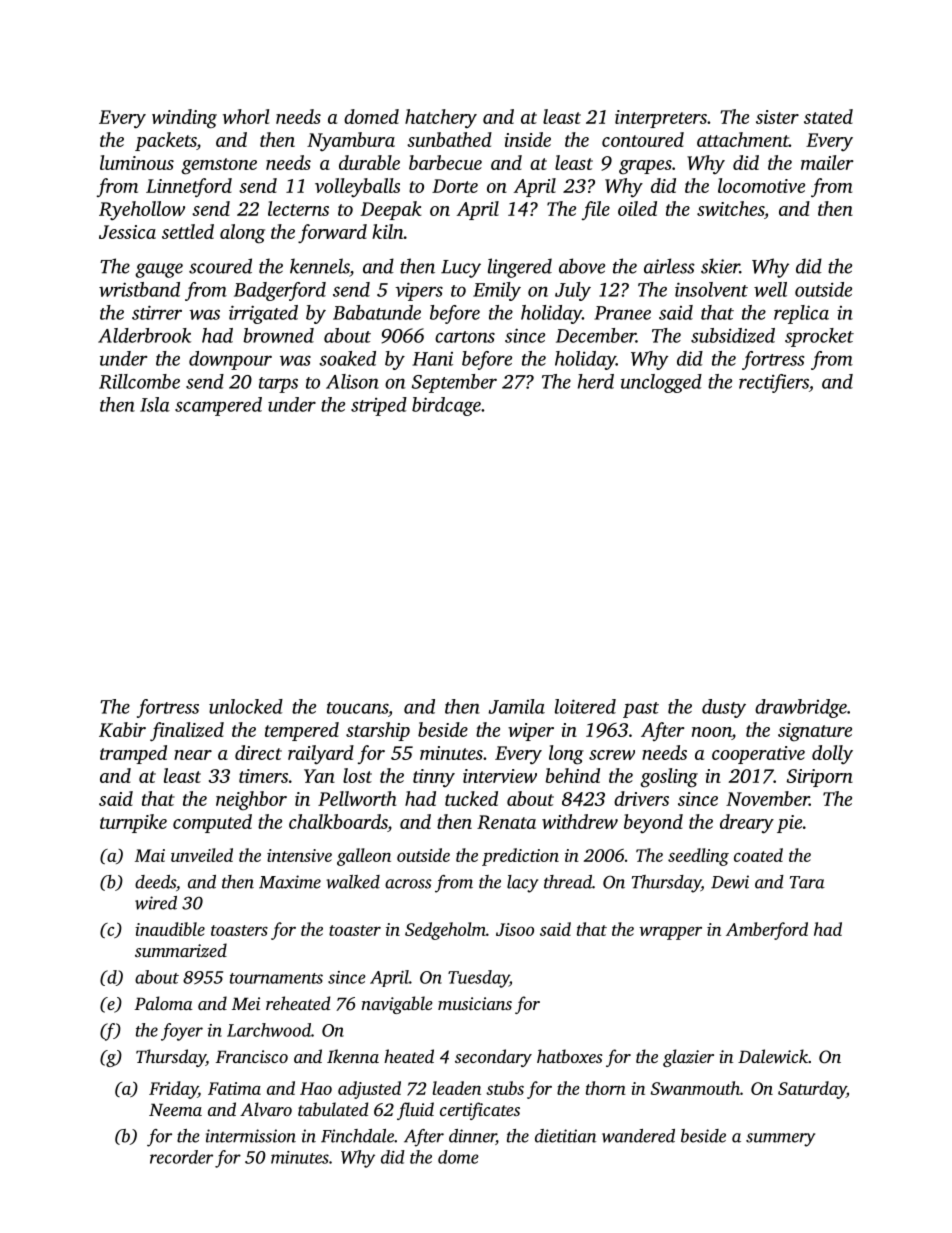  What do you see at coordinates (528, 139) in the screenshot?
I see `inside` at bounding box center [528, 139].
